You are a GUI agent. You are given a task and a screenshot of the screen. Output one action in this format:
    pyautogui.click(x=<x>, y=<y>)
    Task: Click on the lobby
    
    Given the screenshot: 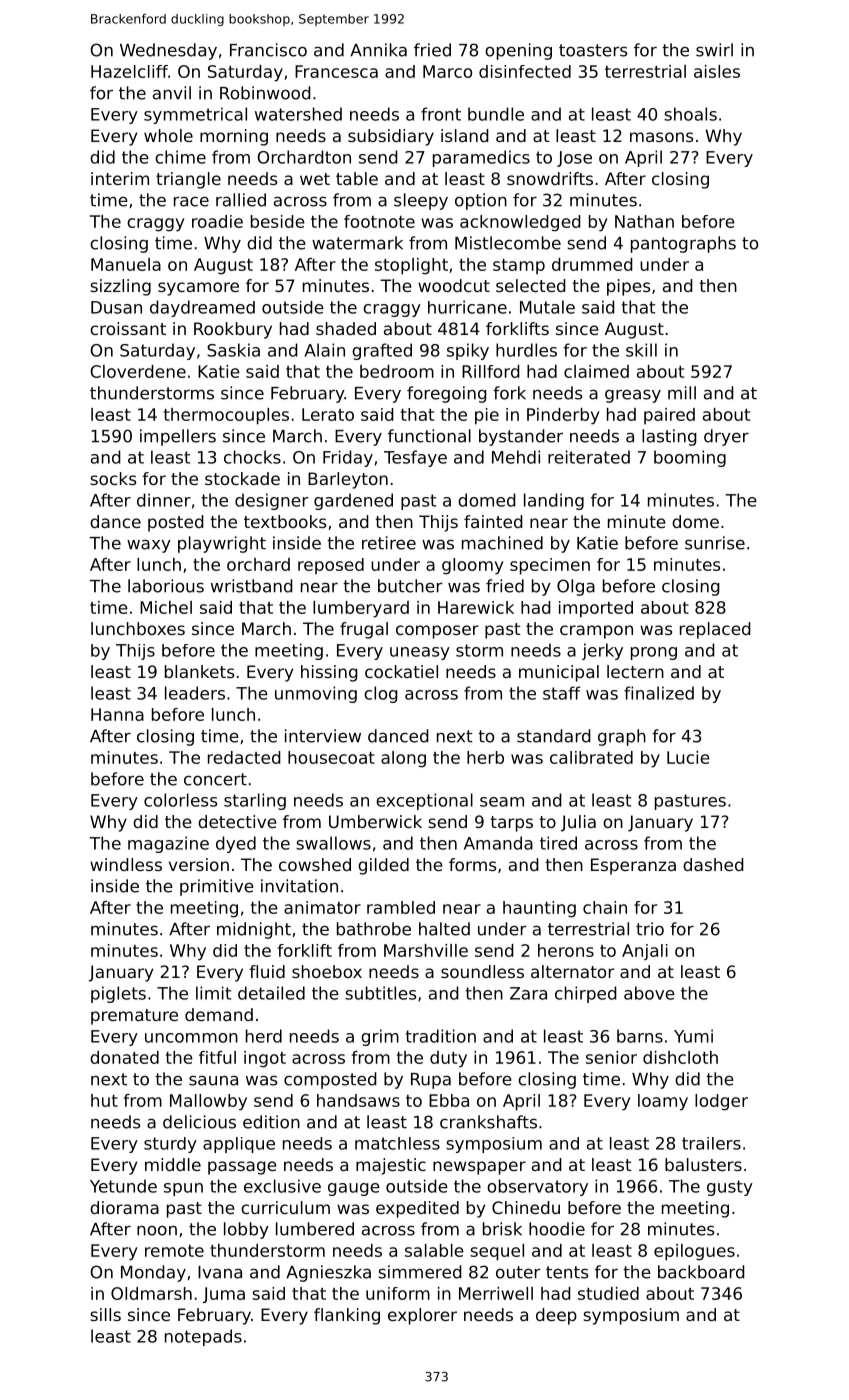 What is the action you would take?
    pyautogui.click(x=246, y=1230)
